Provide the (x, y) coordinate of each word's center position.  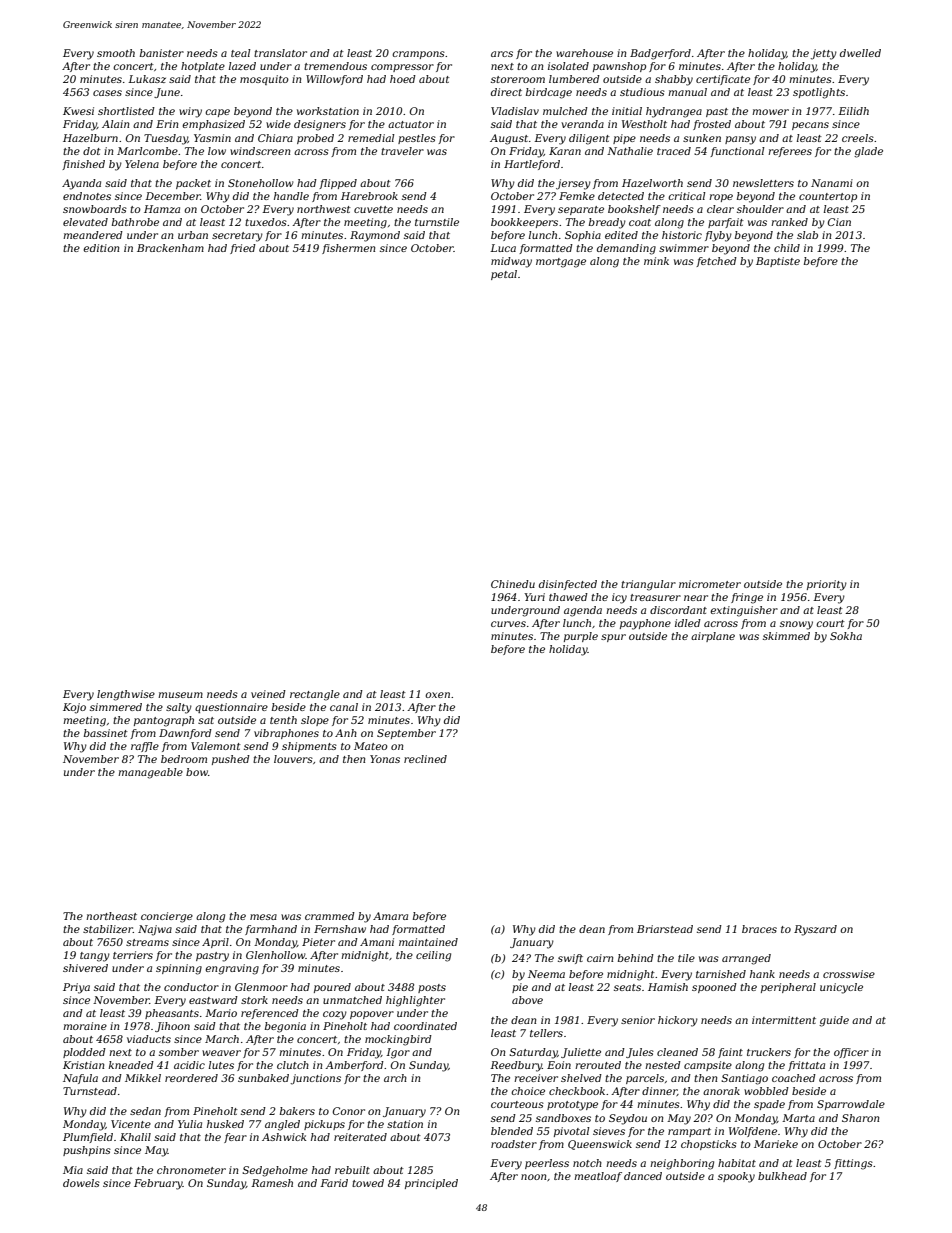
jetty (823, 54)
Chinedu (513, 584)
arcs (502, 54)
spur (613, 638)
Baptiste (778, 262)
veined (268, 694)
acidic (189, 1065)
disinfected (568, 585)
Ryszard (815, 930)
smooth (116, 53)
